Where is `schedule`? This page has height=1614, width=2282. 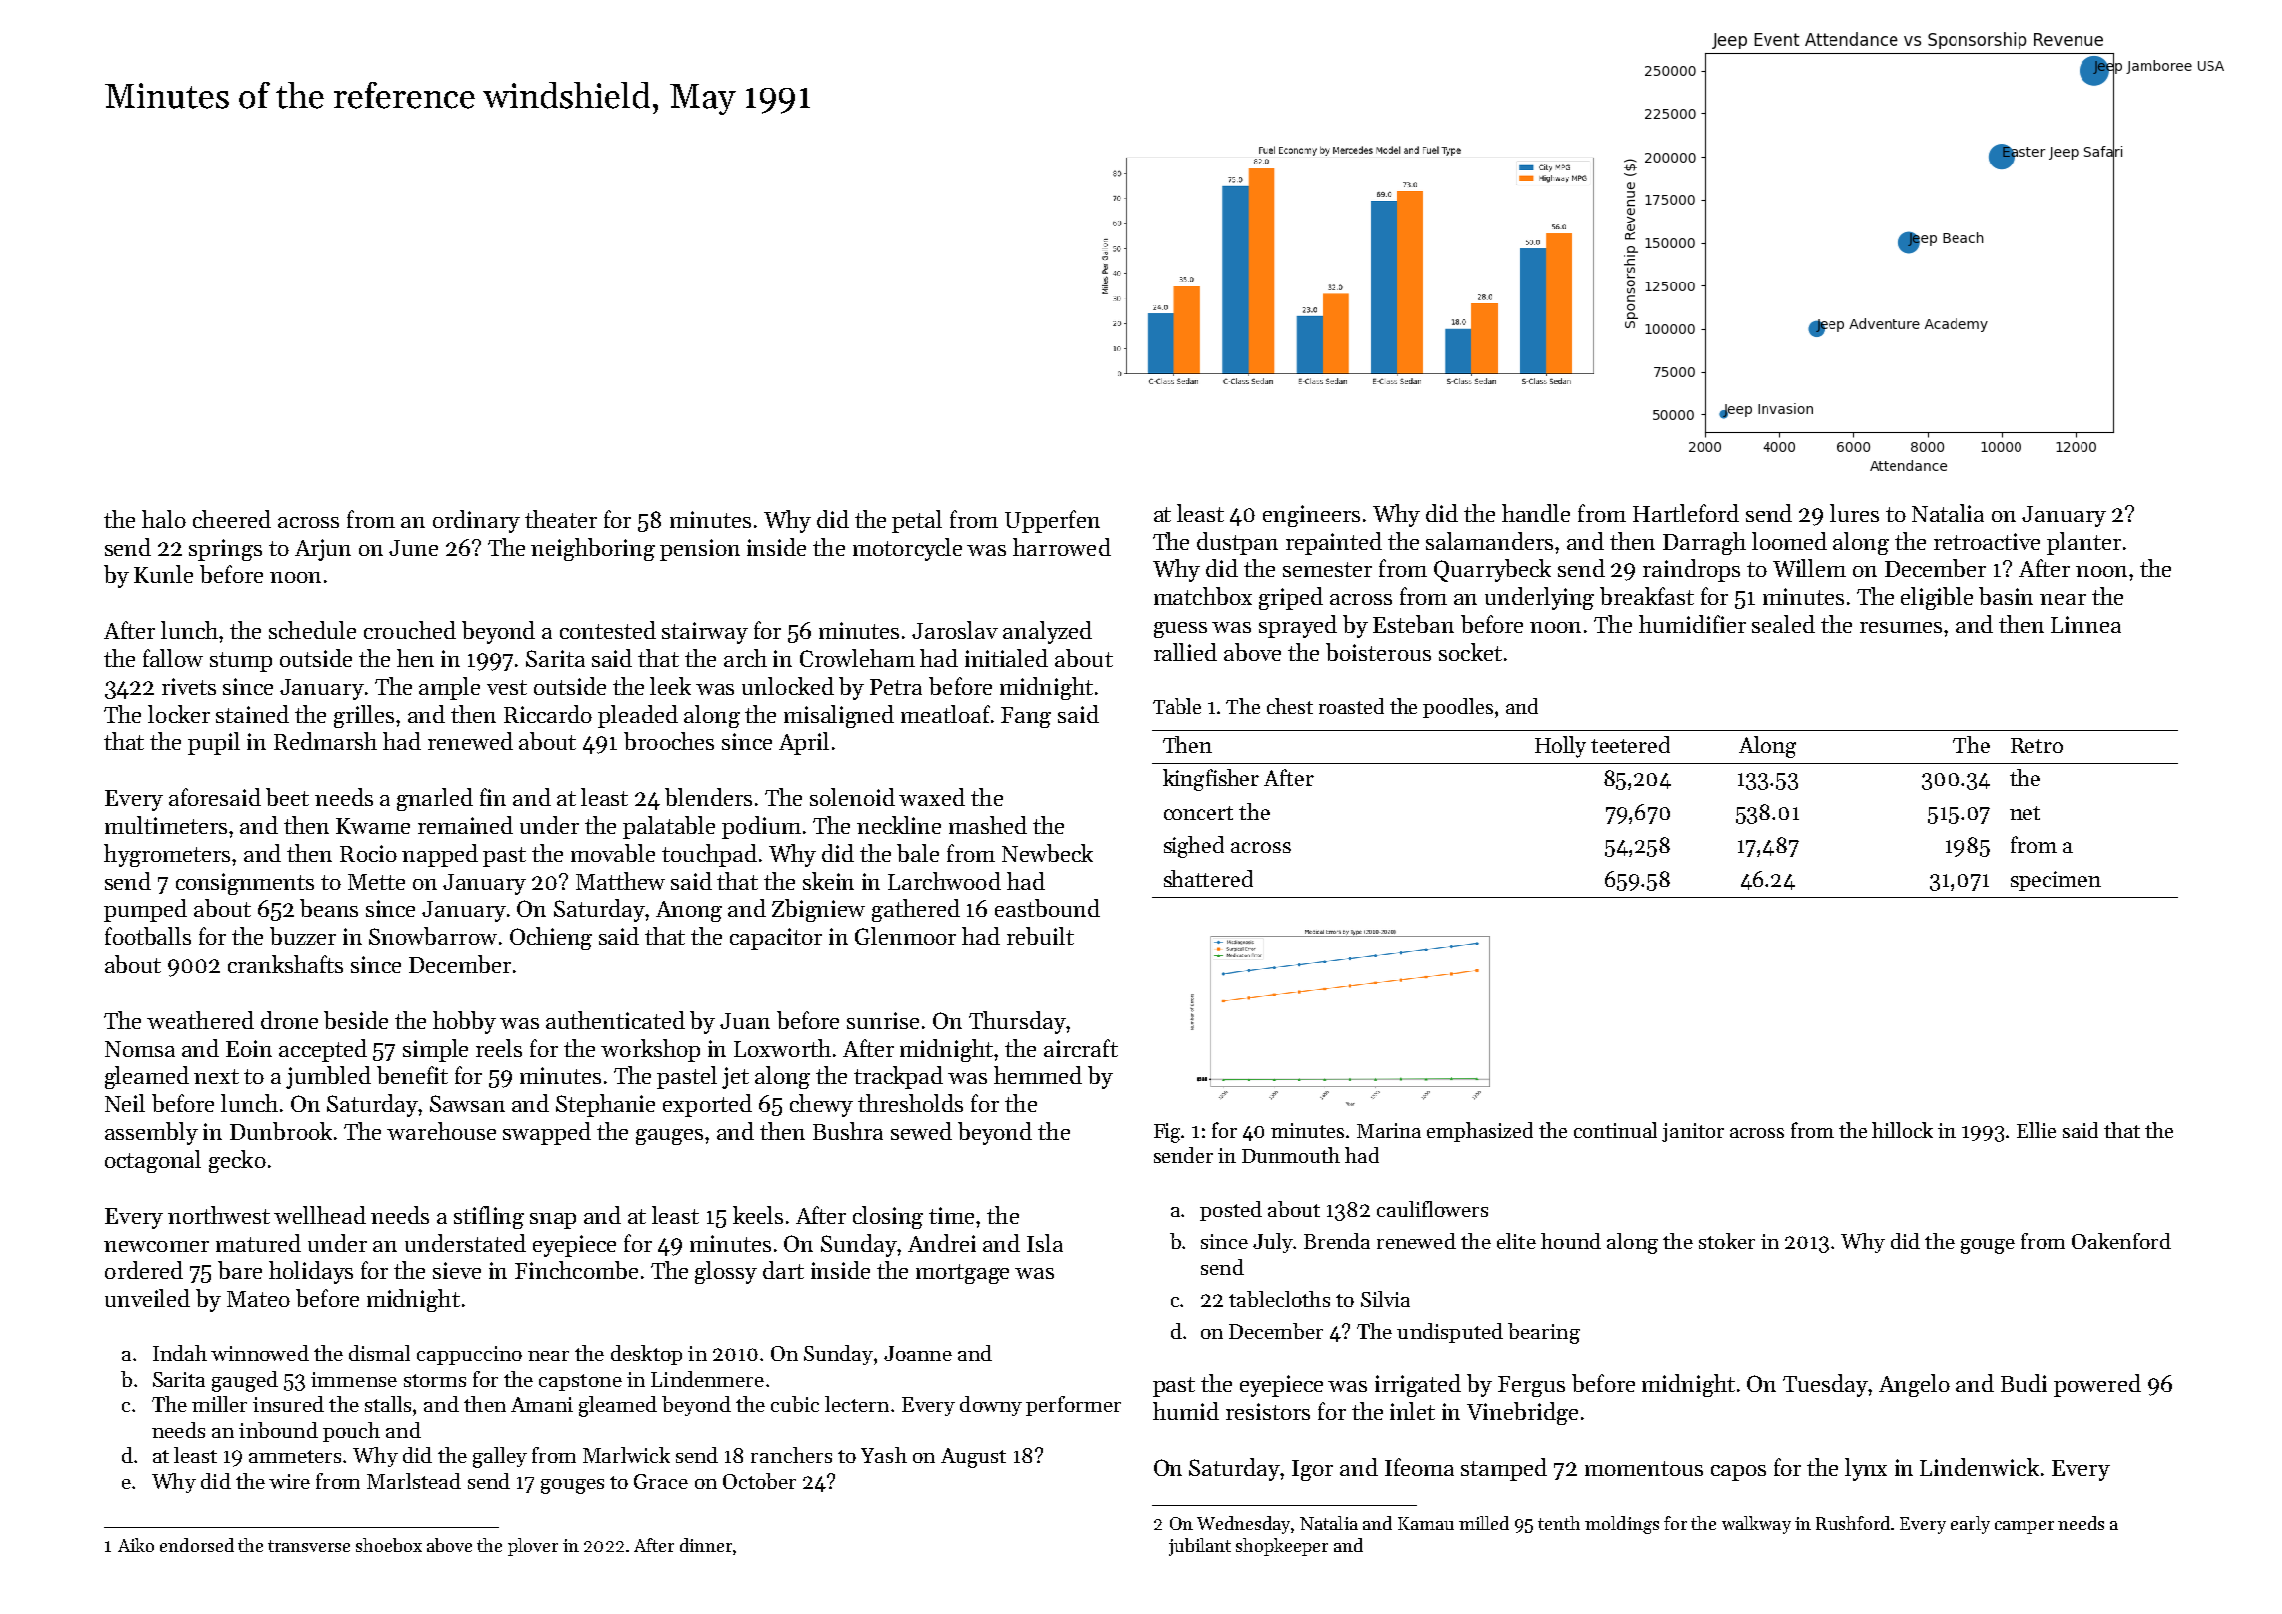
schedule is located at coordinates (312, 630).
